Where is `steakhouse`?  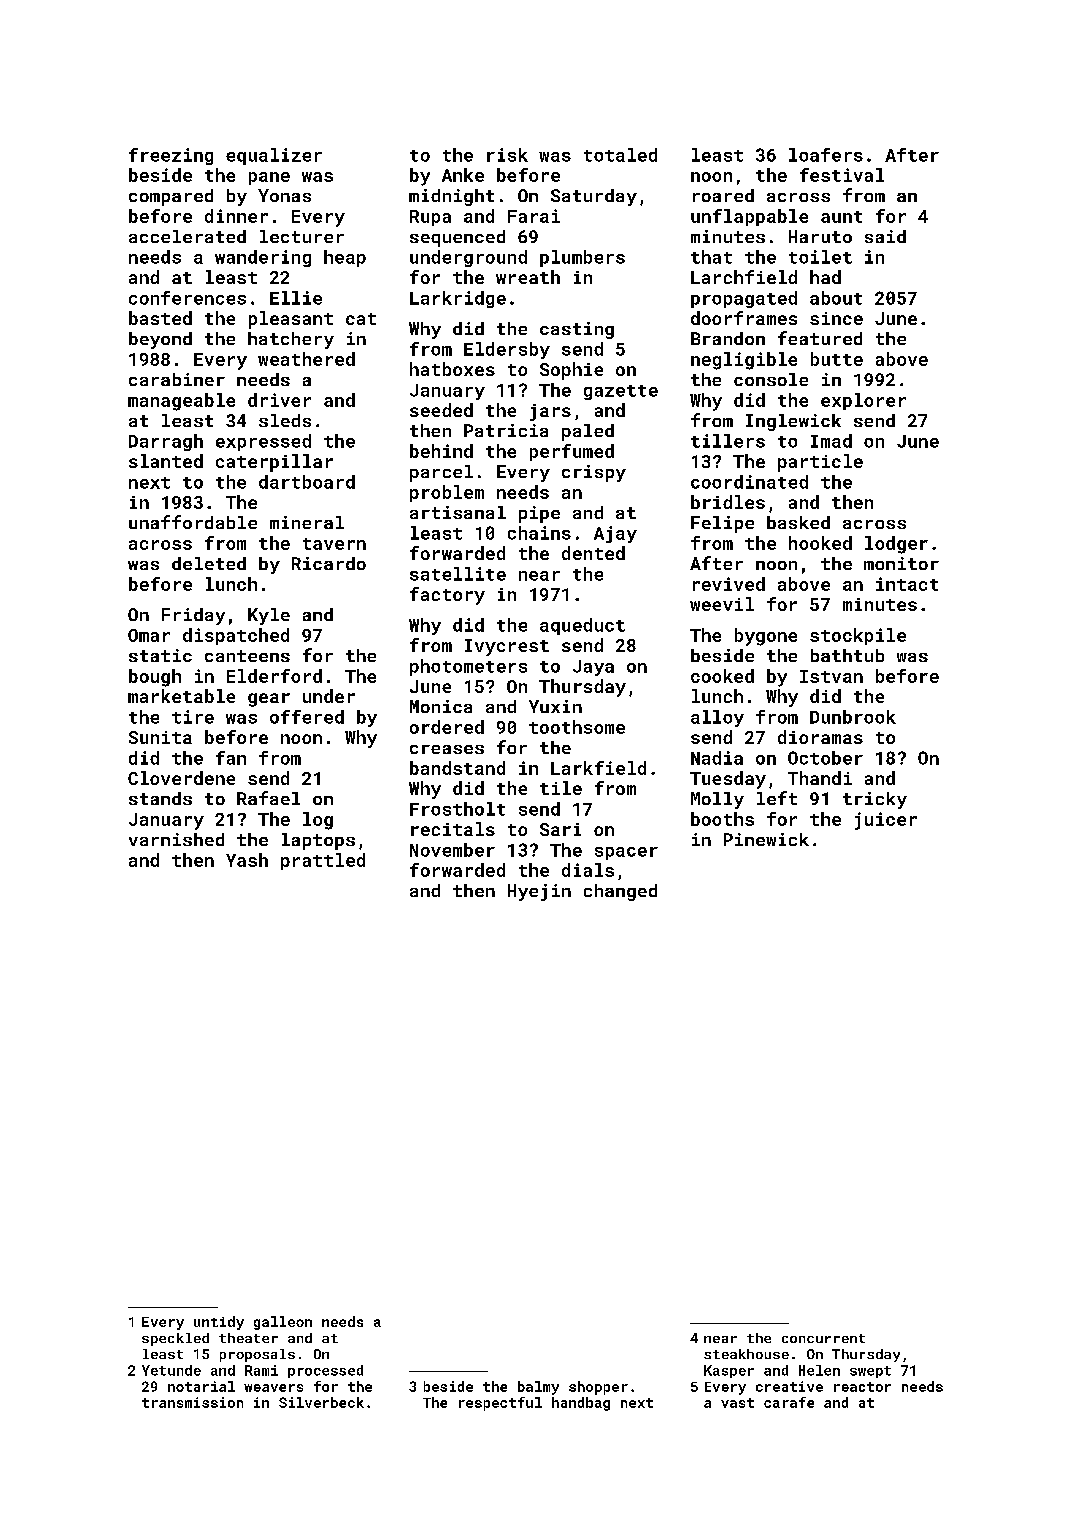
steakhouse is located at coordinates (746, 1354).
